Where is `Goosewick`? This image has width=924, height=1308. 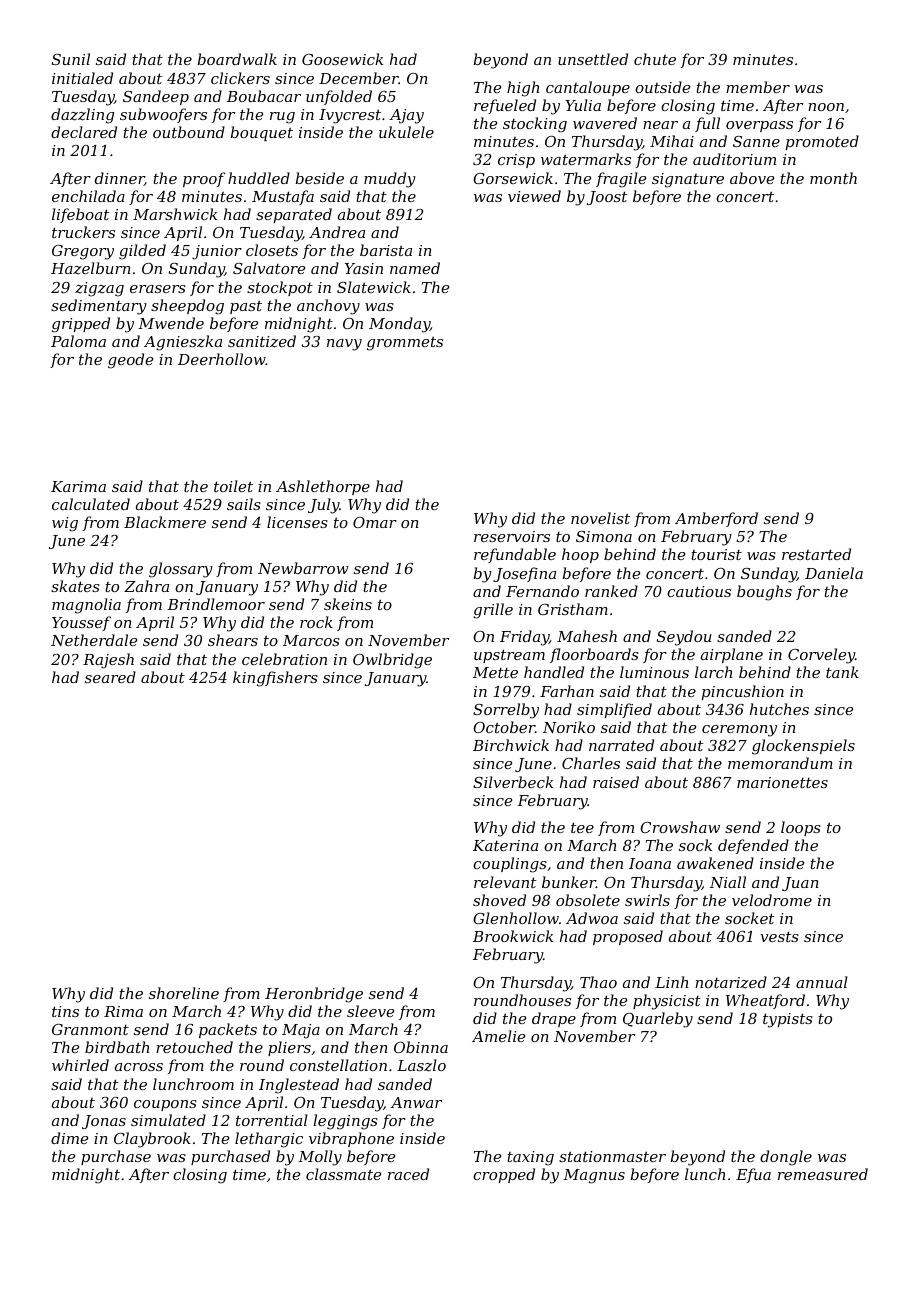 Goosewick is located at coordinates (342, 59).
